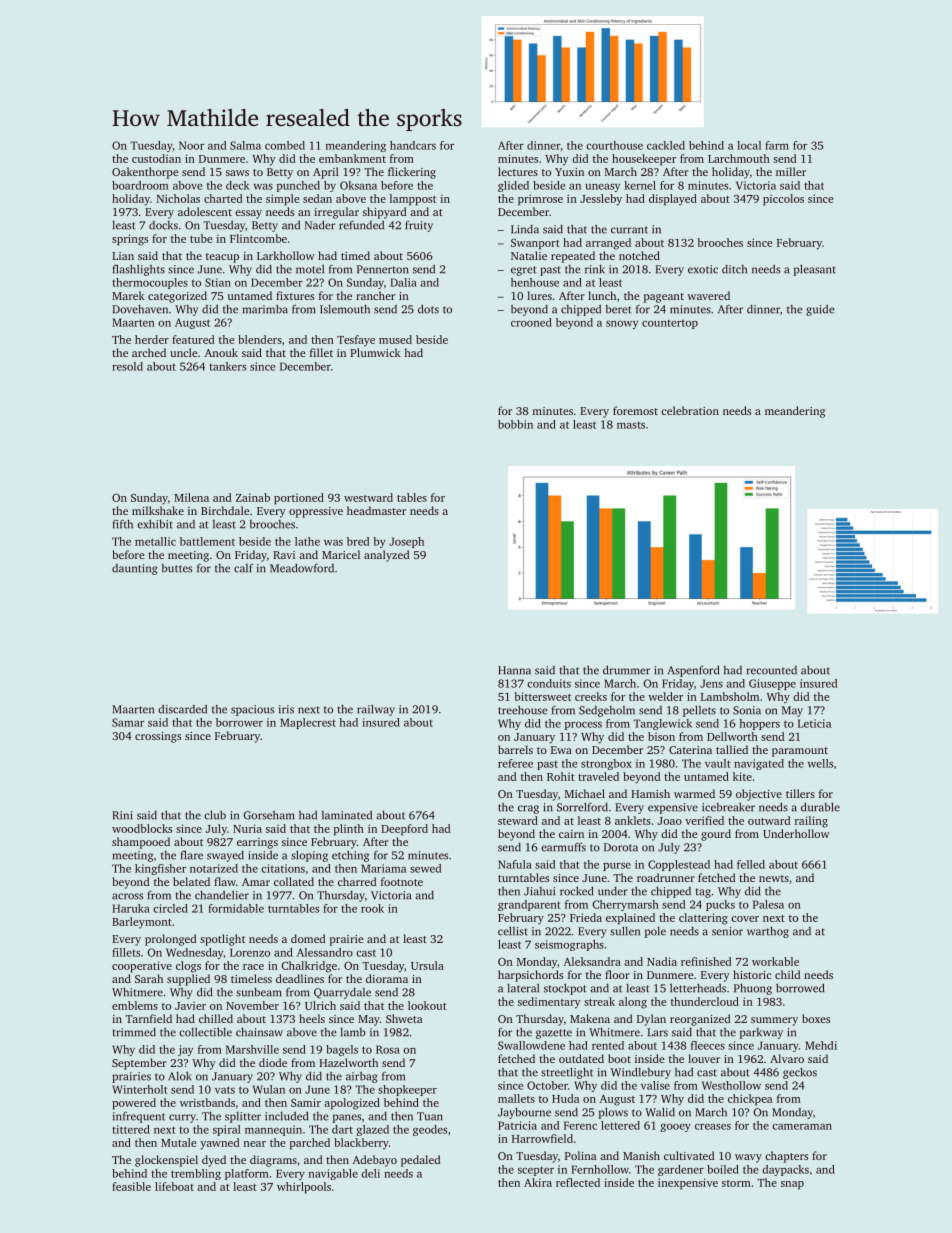 This document has width=952, height=1233. Describe the element at coordinates (690, 410) in the document. I see `celebration` at that location.
